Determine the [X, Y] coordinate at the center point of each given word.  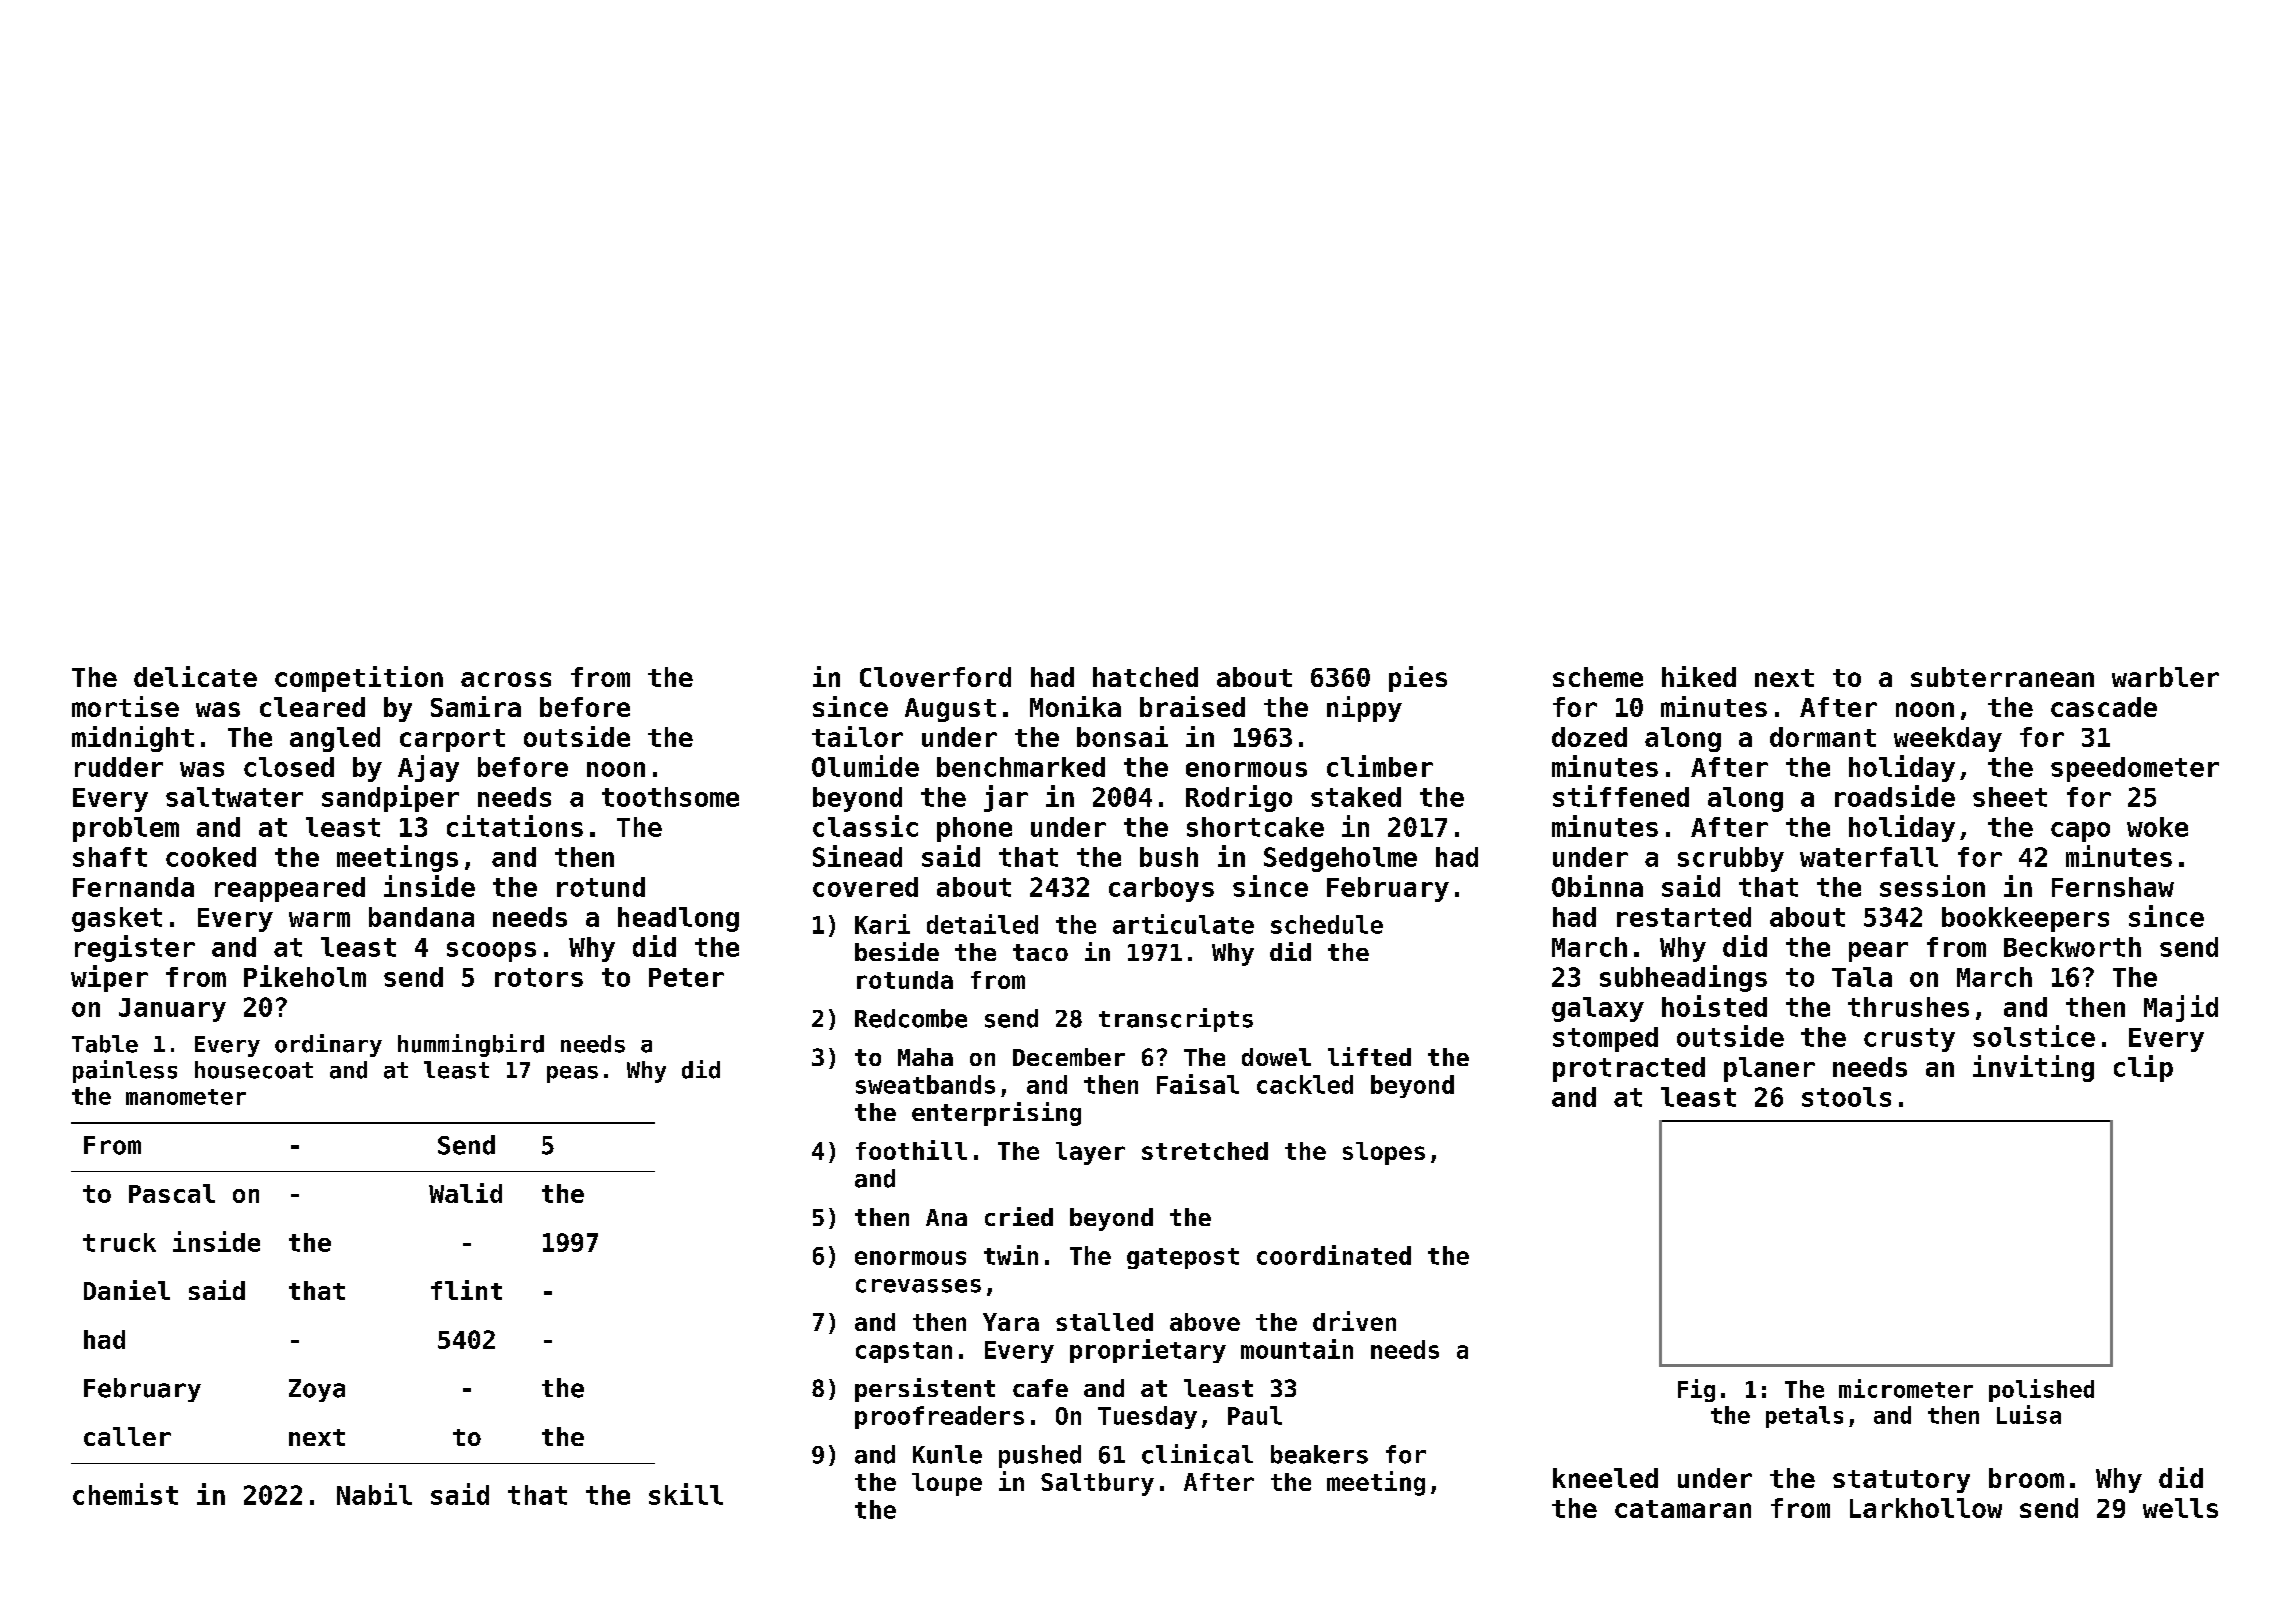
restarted [1684, 917]
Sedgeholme [1340, 859]
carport [452, 740]
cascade [2104, 707]
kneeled [1605, 1478]
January [172, 1010]
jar [1006, 798]
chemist [125, 1494]
